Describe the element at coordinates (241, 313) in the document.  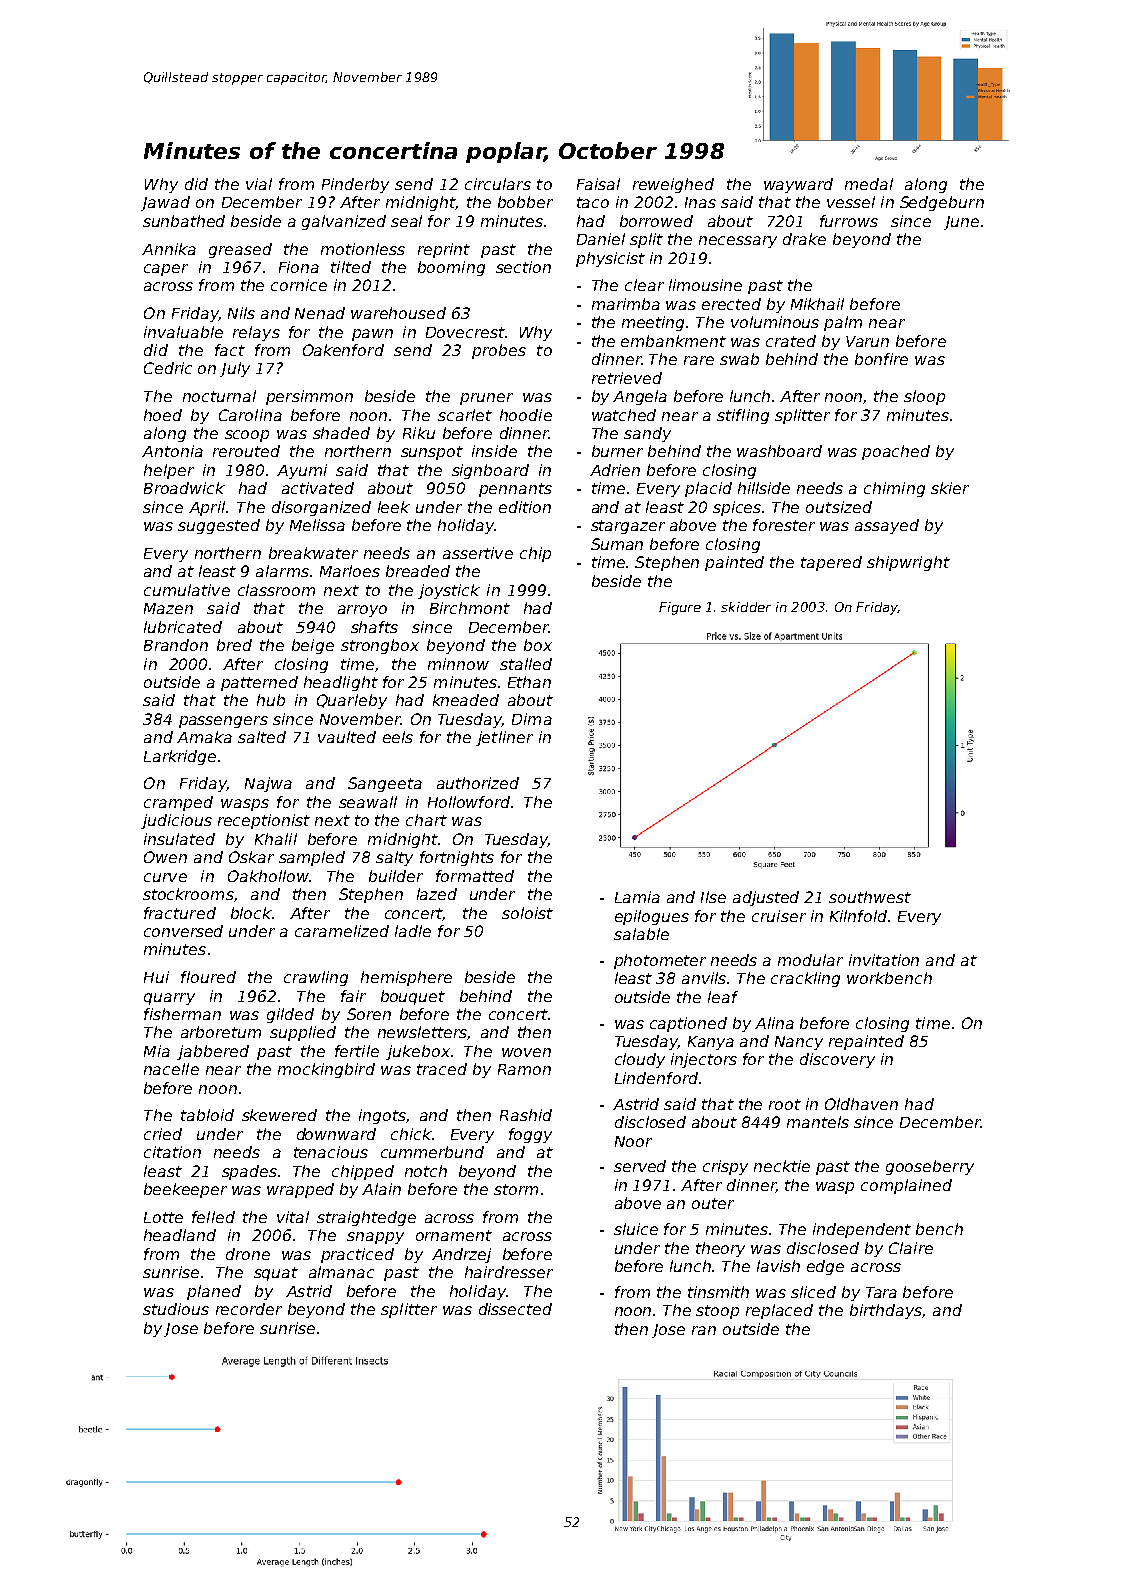
I see `Nils` at that location.
